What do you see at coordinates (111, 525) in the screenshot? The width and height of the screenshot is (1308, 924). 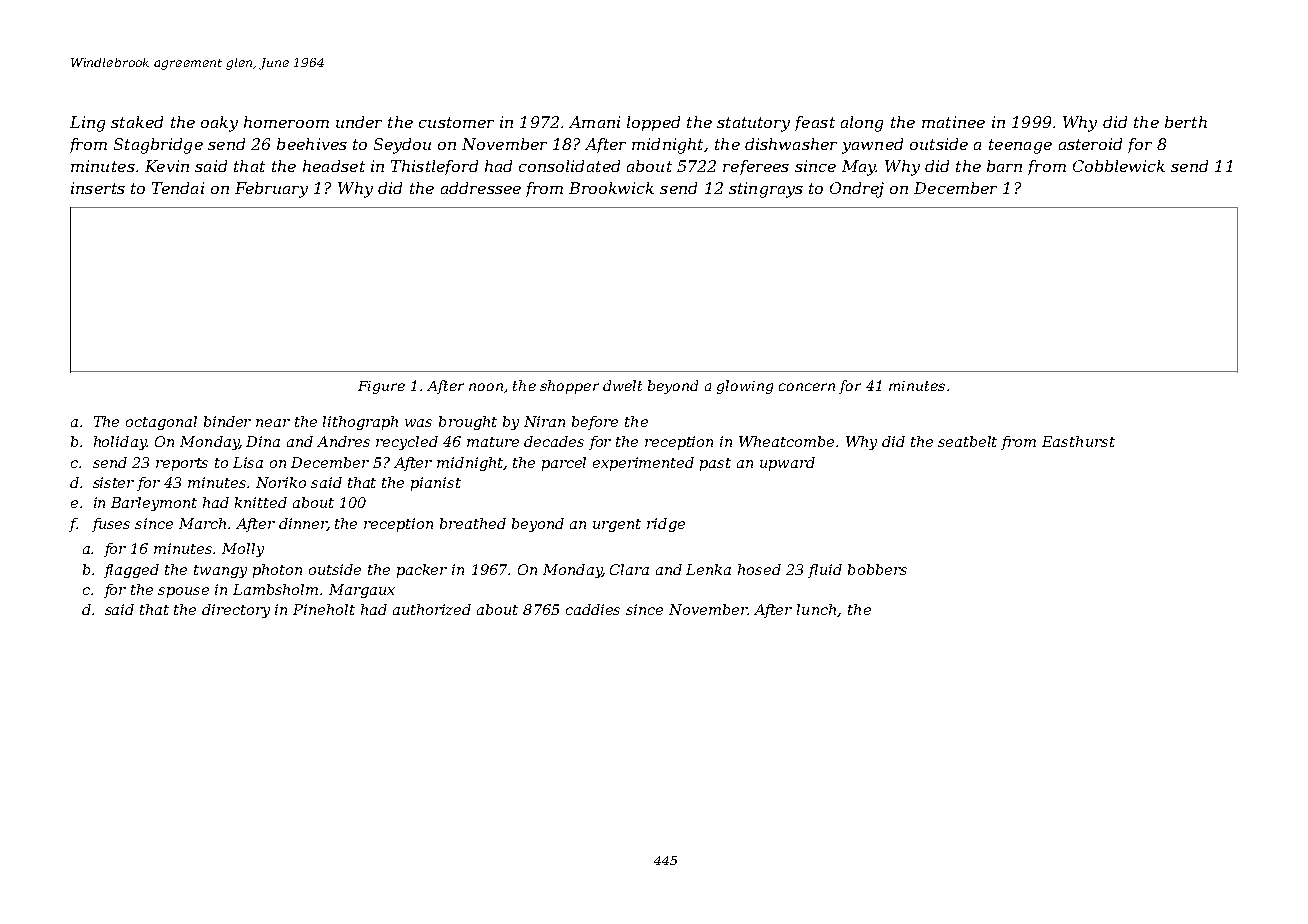 I see `fuses` at bounding box center [111, 525].
